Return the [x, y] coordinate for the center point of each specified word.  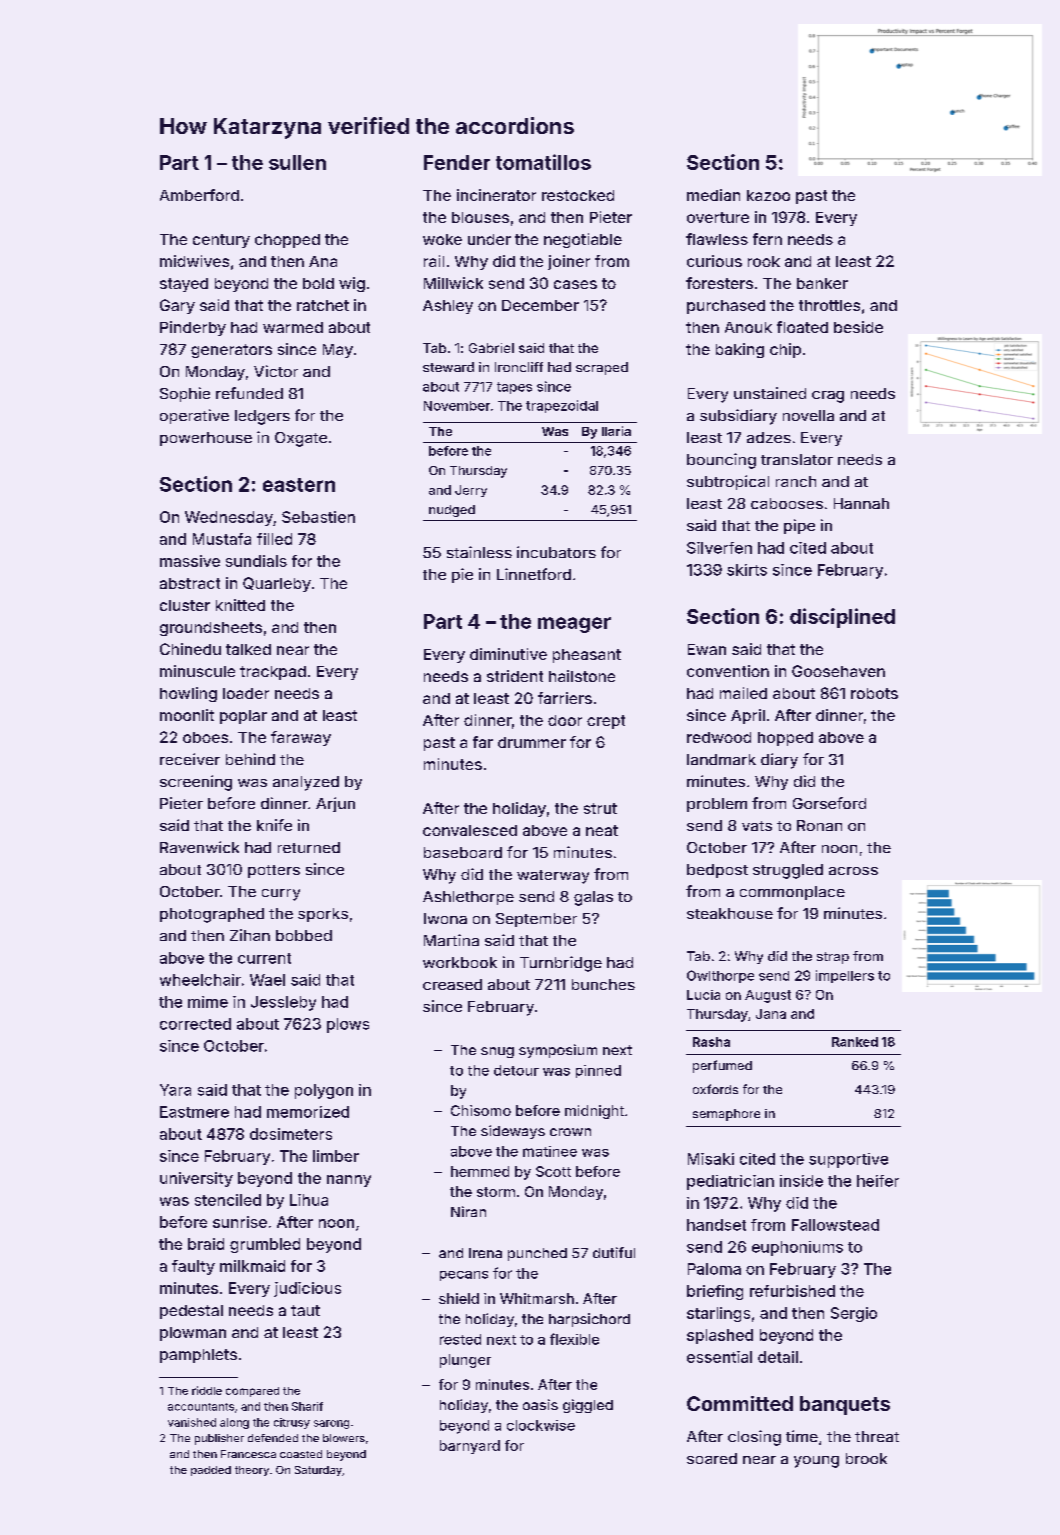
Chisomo [481, 1110]
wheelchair [200, 980]
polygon [324, 1091]
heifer [878, 1181]
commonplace [792, 893]
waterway [553, 877]
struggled [788, 871]
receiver [190, 759]
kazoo [768, 195]
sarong [331, 1424]
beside [858, 327]
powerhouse [206, 439]
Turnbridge [561, 964]
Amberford [199, 195]
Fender [457, 162]
